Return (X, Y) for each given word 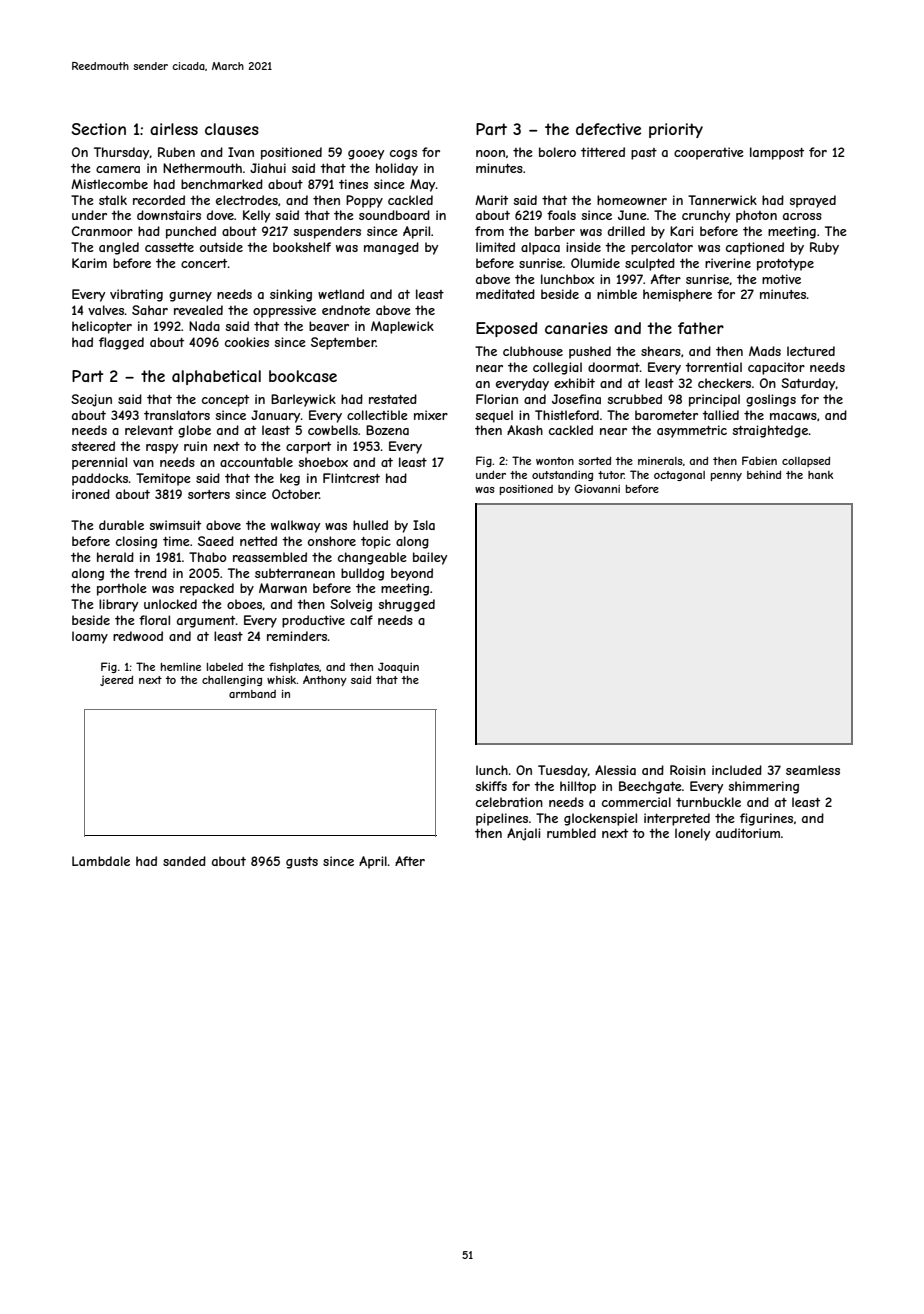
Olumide (595, 263)
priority (676, 130)
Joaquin (398, 667)
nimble (617, 294)
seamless (813, 770)
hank (821, 475)
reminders (297, 636)
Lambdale (101, 861)
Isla (424, 525)
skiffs (491, 786)
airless (174, 129)
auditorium (748, 833)
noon (490, 153)
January (275, 416)
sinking (291, 295)
